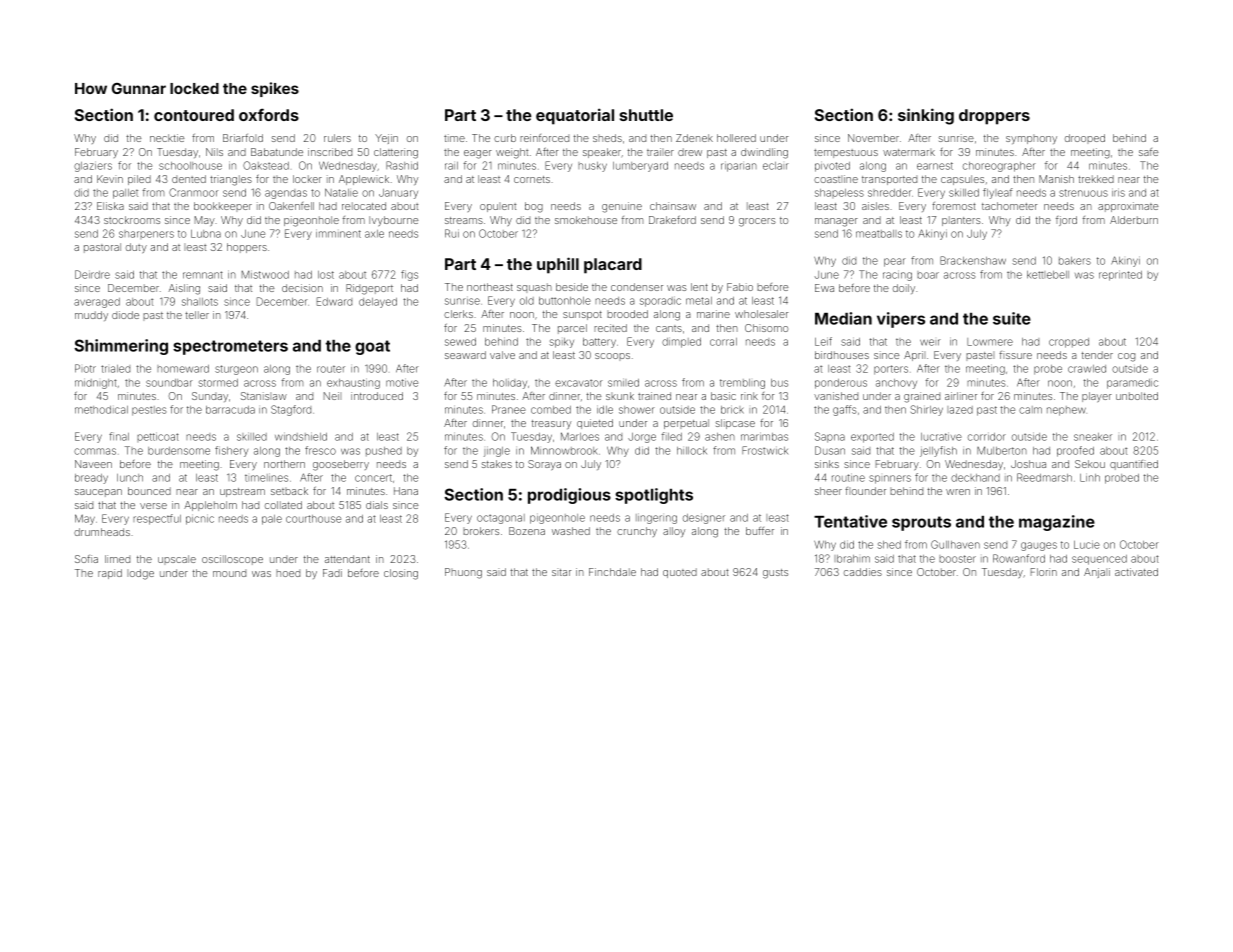 The image size is (1233, 952). Describe the element at coordinates (243, 138) in the document. I see `Briarfold` at that location.
